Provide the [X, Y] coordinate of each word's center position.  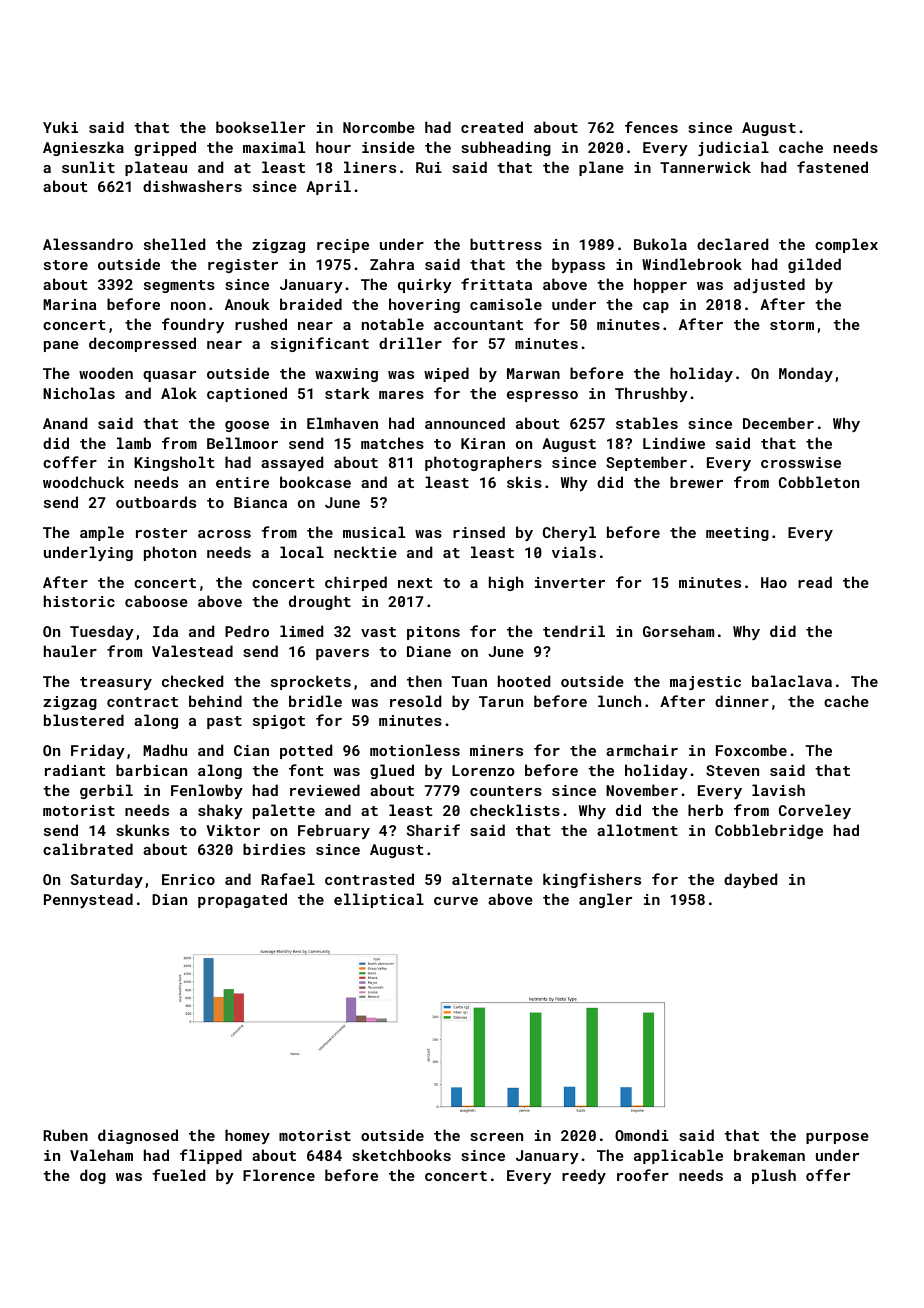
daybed [750, 880]
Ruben [65, 1135]
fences [651, 127]
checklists [515, 810]
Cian [251, 750]
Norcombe [379, 127]
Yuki [60, 127]
